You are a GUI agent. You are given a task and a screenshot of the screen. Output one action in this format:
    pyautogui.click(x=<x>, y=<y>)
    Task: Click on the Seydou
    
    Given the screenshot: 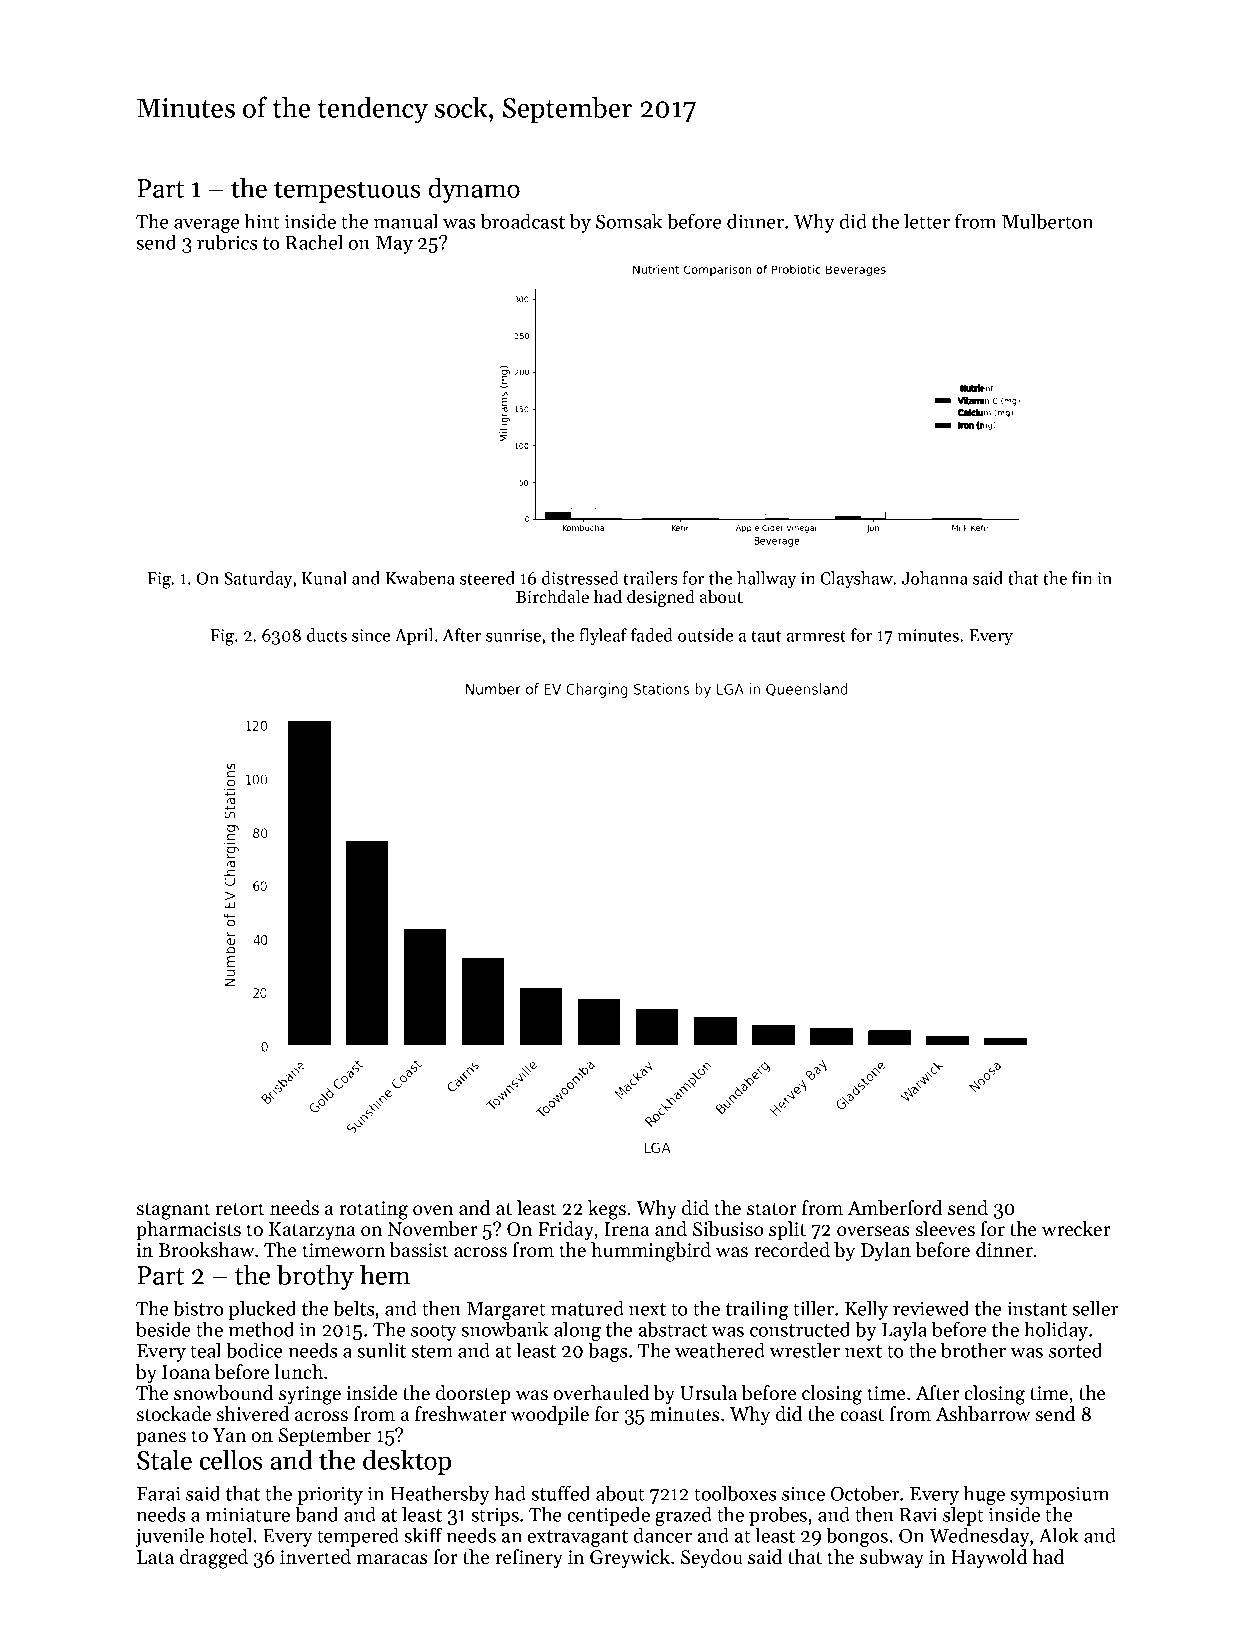 What is the action you would take?
    pyautogui.click(x=712, y=1558)
